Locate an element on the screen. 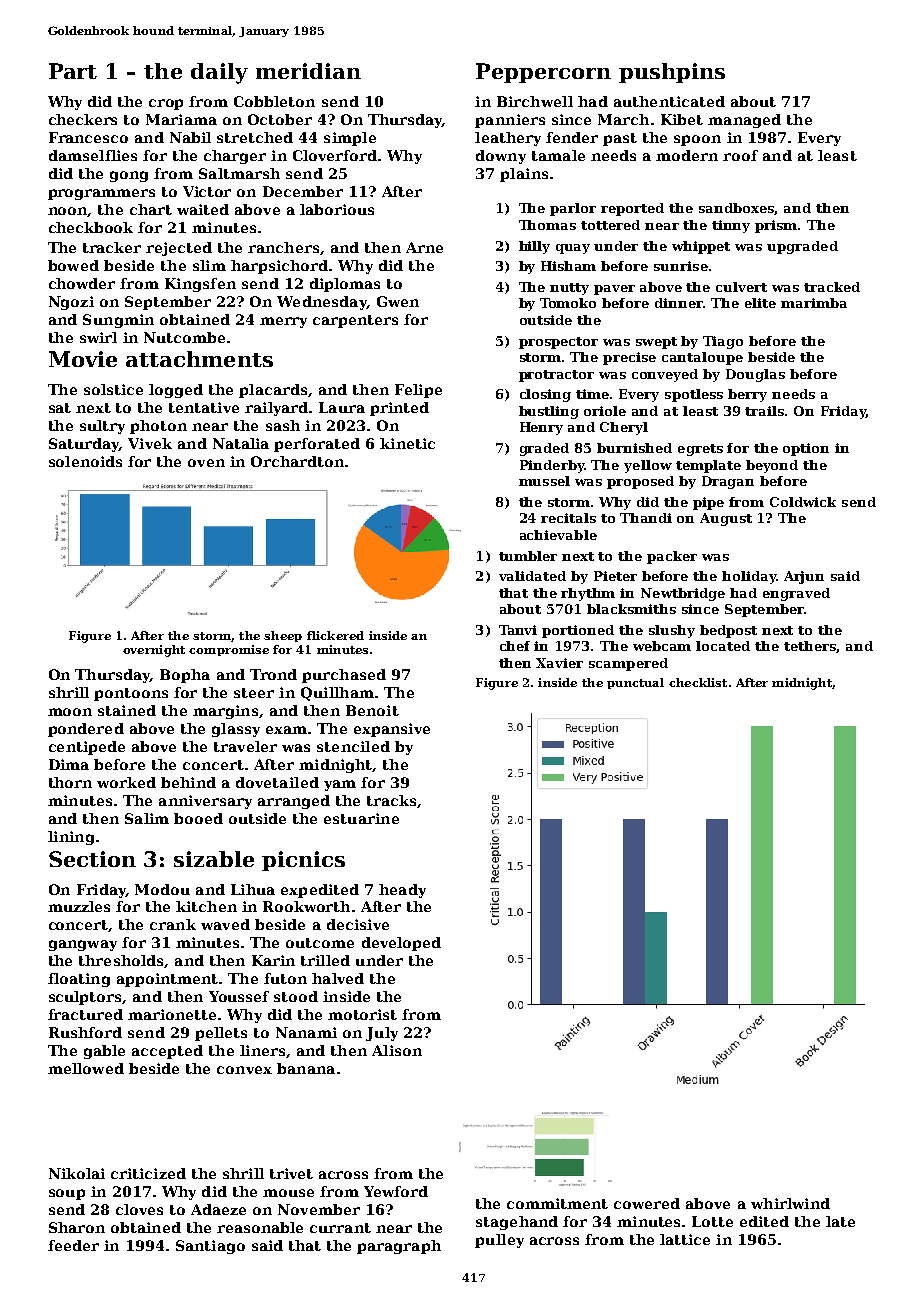  prism is located at coordinates (776, 226).
